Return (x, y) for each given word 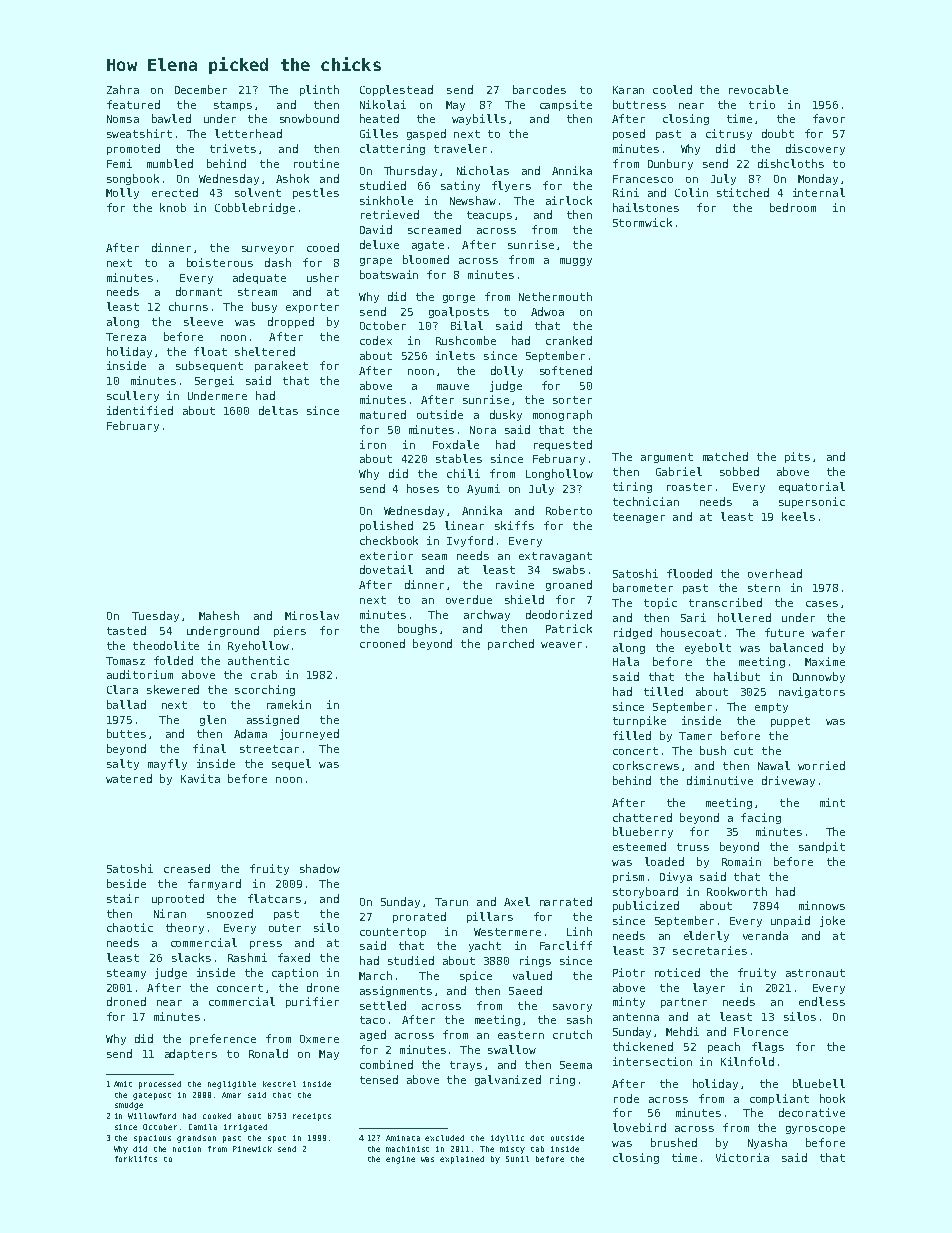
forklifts (136, 1159)
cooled (672, 89)
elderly (706, 936)
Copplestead (396, 90)
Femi (119, 163)
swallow (512, 1049)
